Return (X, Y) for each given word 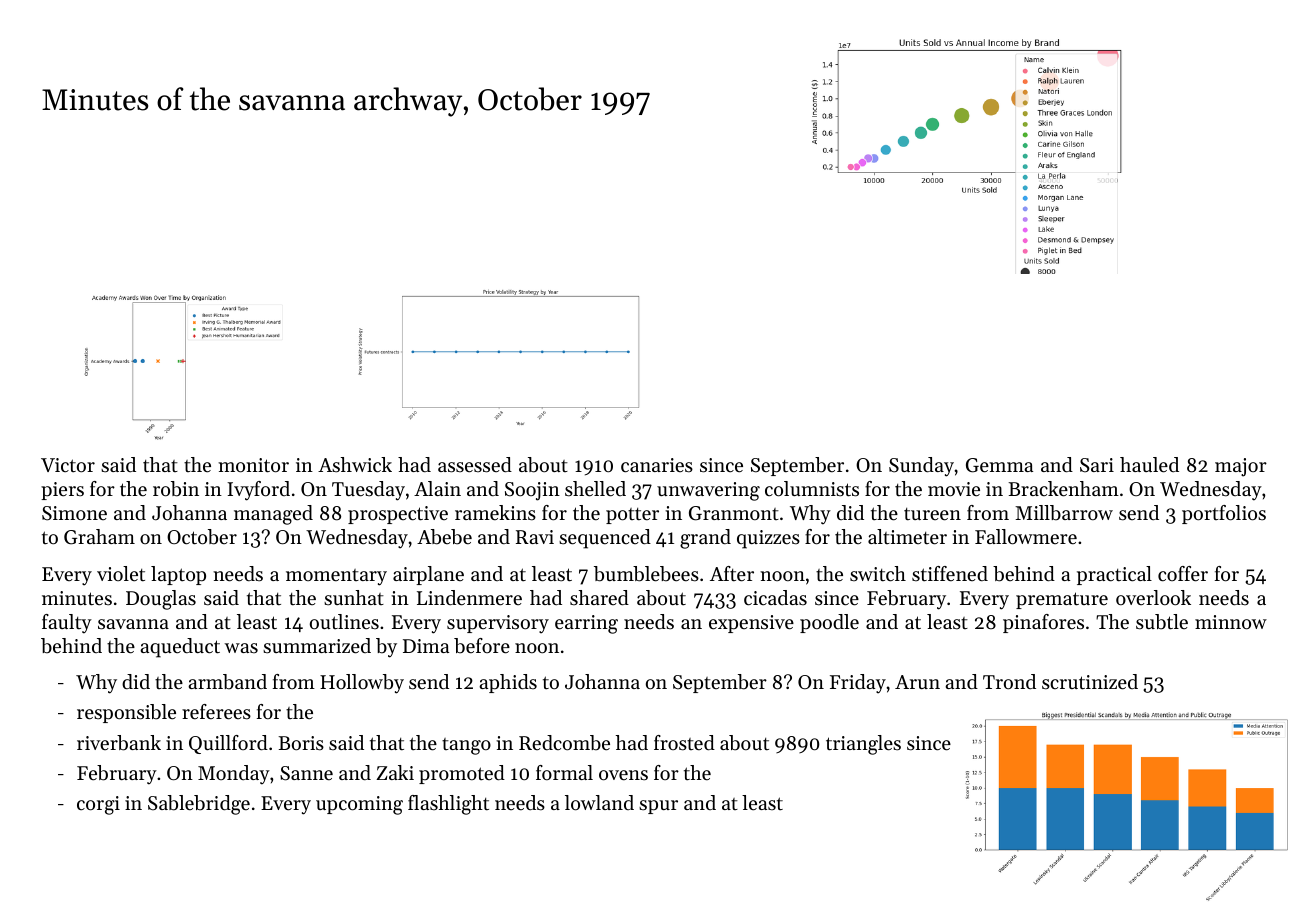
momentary (336, 577)
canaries (657, 465)
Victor (68, 465)
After (732, 574)
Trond (1009, 681)
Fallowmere (1026, 537)
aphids (508, 683)
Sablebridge (199, 805)
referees (216, 712)
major (1241, 467)
